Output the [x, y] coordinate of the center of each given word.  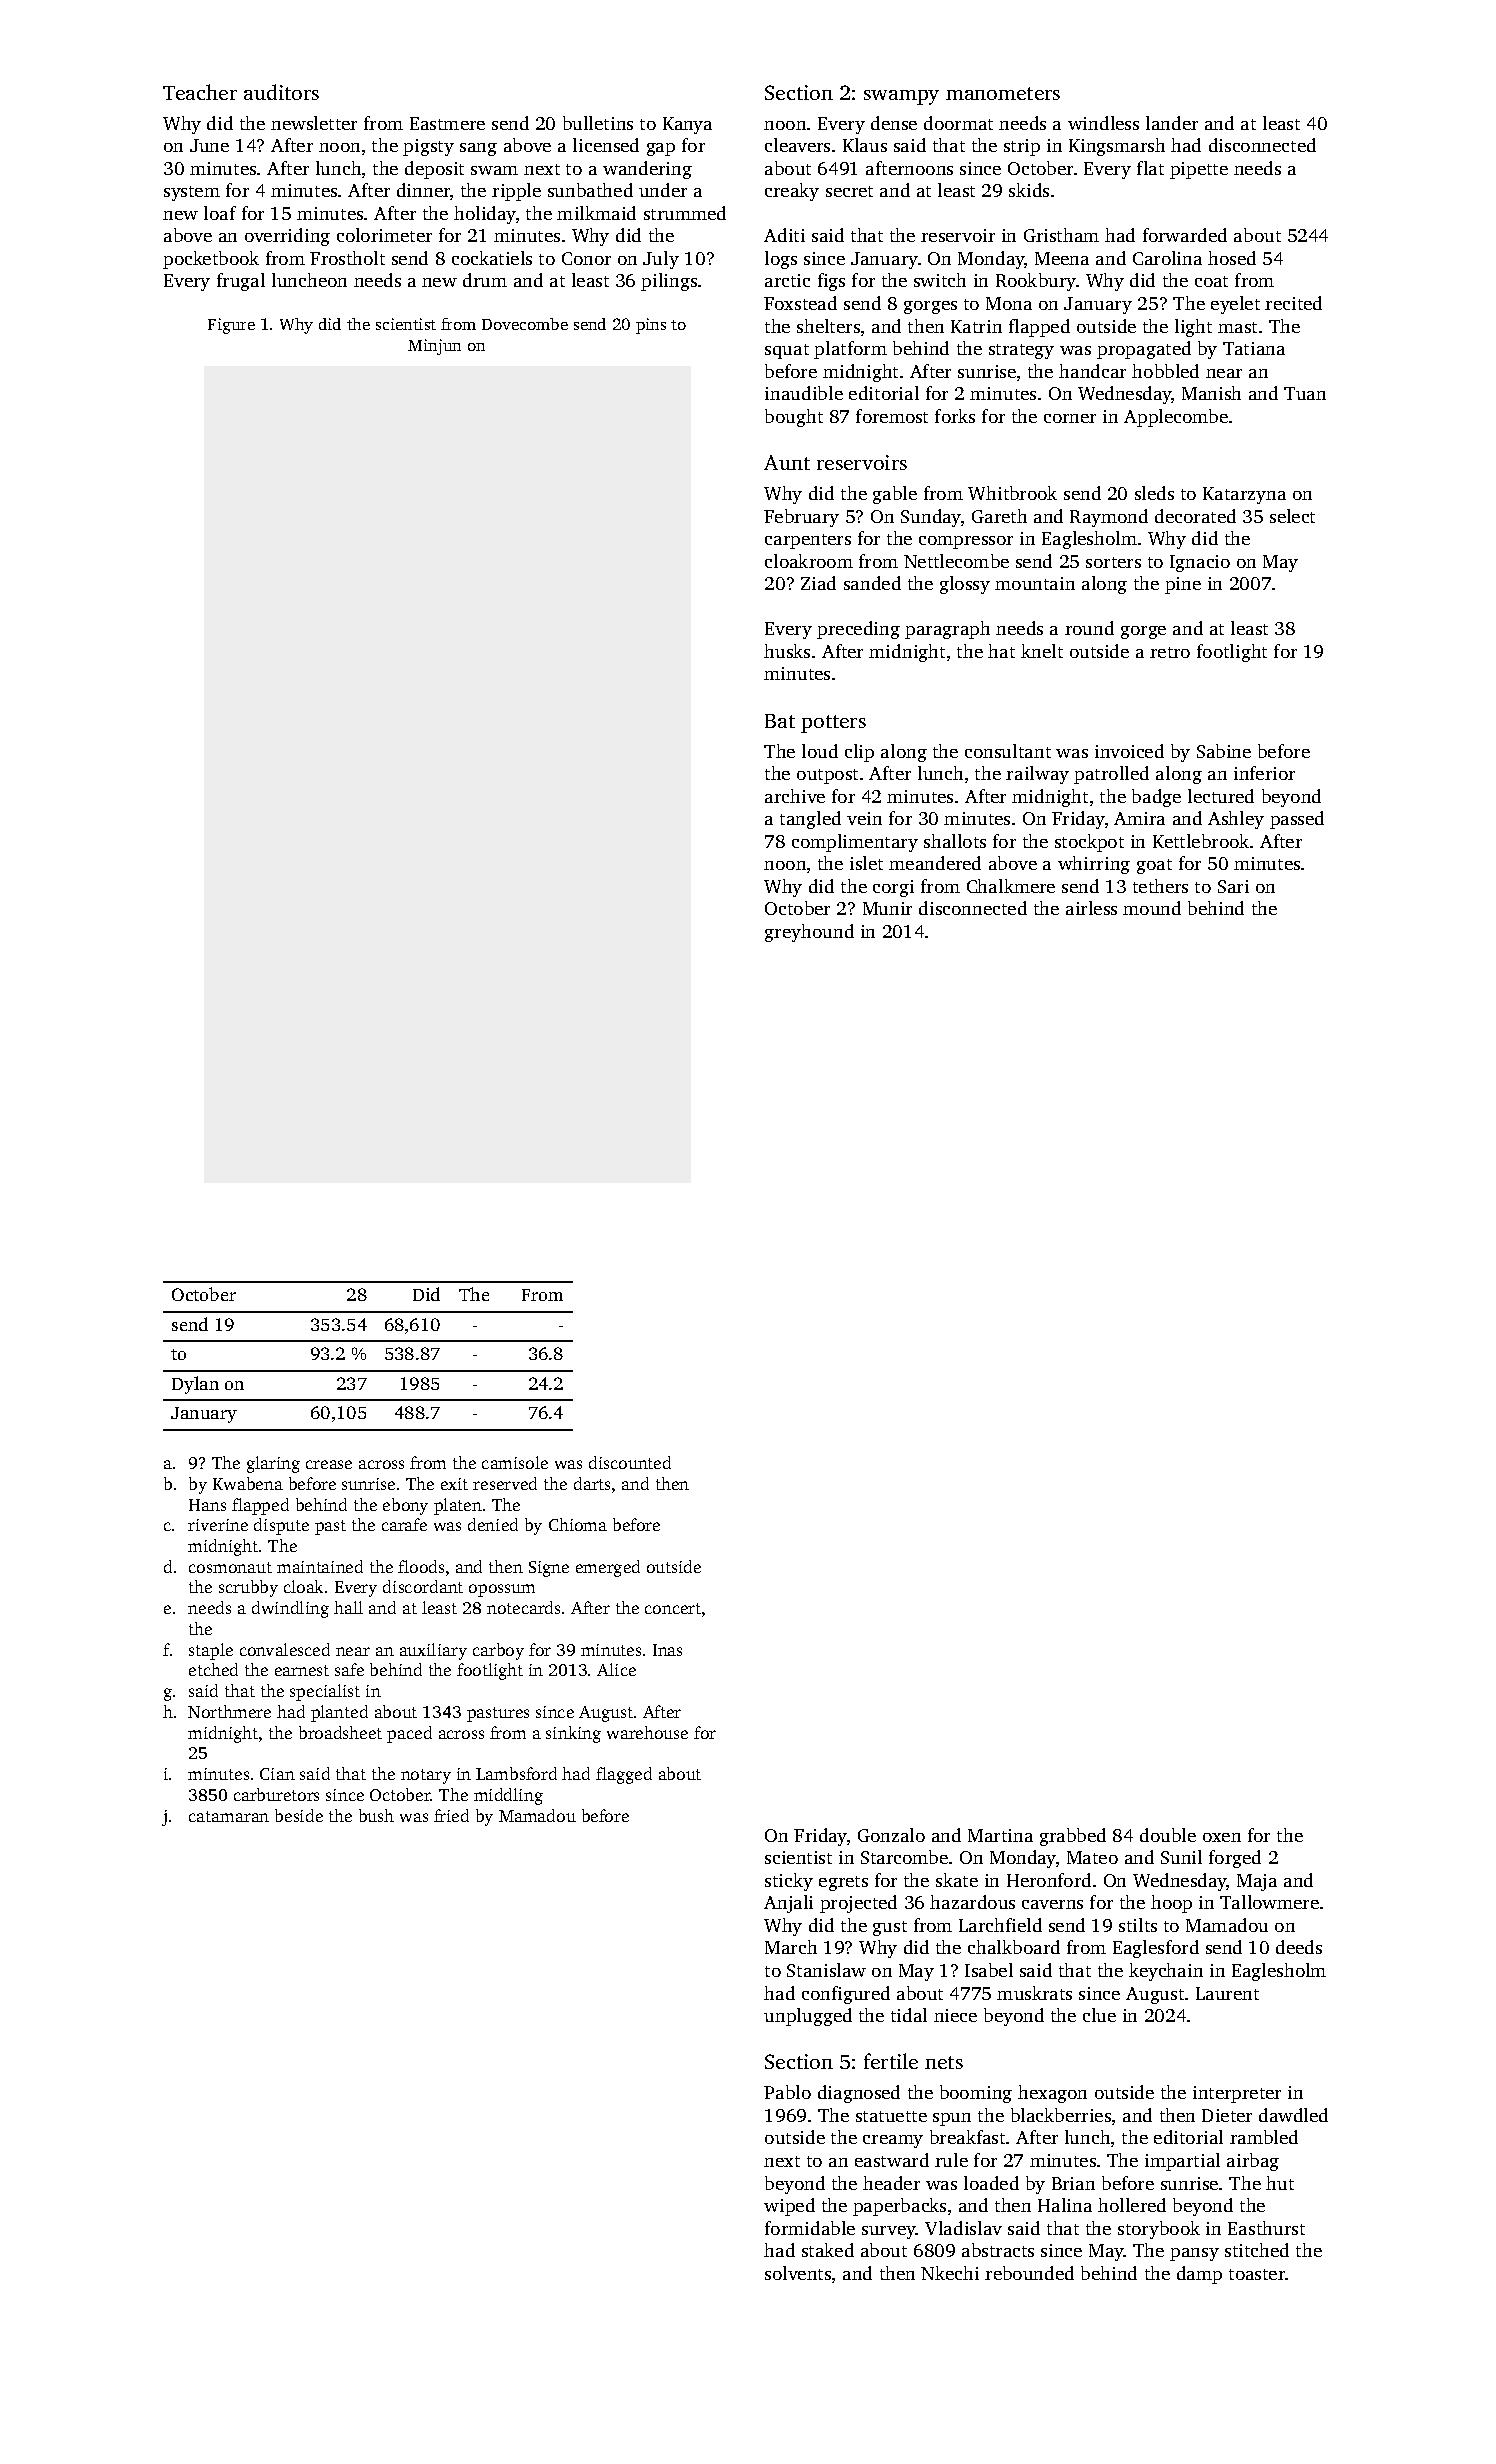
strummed [685, 213]
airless [1091, 908]
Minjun [434, 347]
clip [859, 753]
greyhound [809, 933]
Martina [1000, 1835]
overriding [287, 237]
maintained [320, 1566]
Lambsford [516, 1773]
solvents [798, 2273]
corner [1070, 418]
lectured [1221, 796]
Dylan [195, 1385]
